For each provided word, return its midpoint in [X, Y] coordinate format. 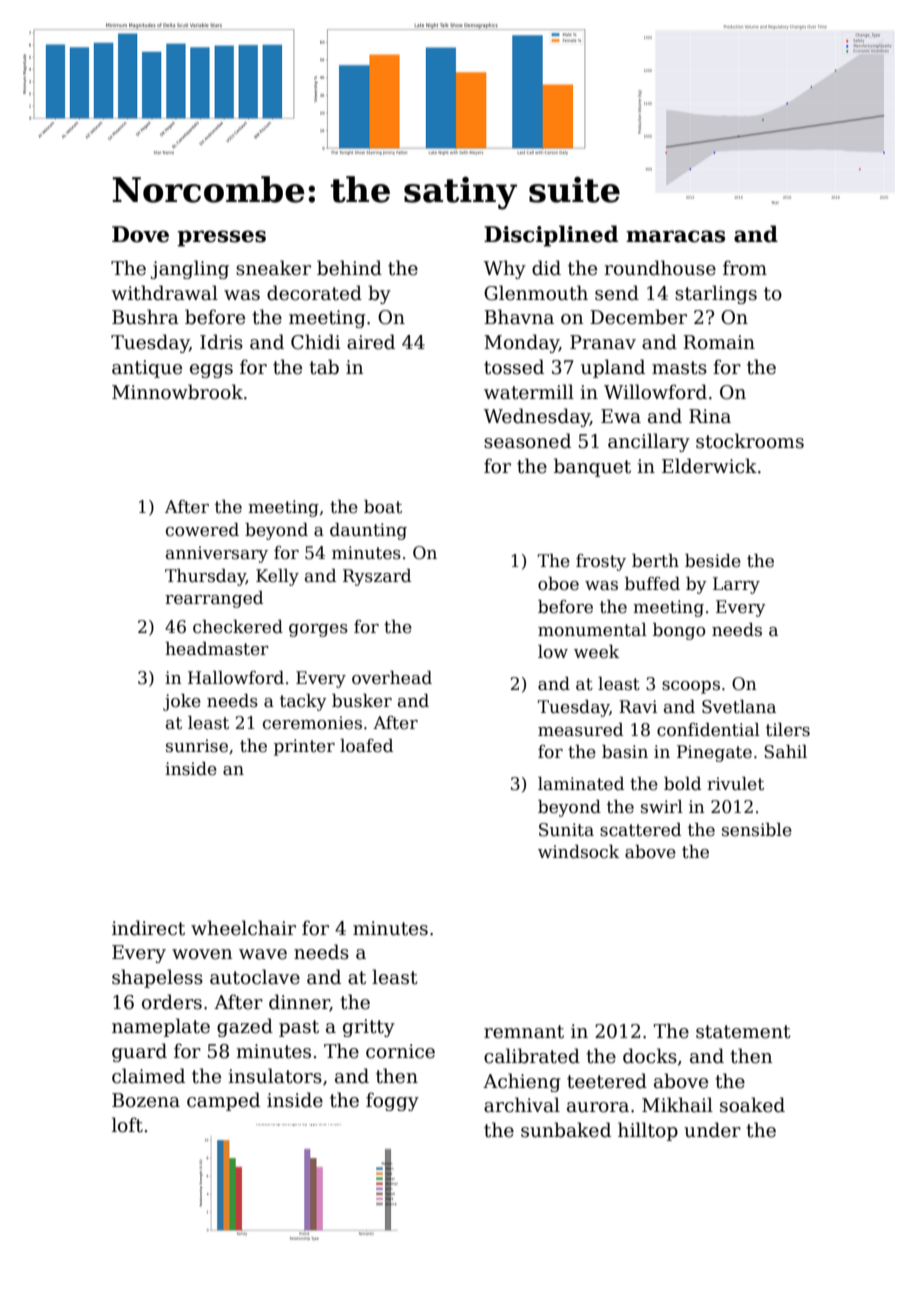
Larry [736, 585]
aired [371, 342]
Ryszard [377, 577]
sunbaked [566, 1130]
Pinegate [714, 753]
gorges [318, 630]
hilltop [648, 1131]
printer [304, 747]
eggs [211, 371]
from [745, 268]
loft [127, 1125]
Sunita [566, 830]
